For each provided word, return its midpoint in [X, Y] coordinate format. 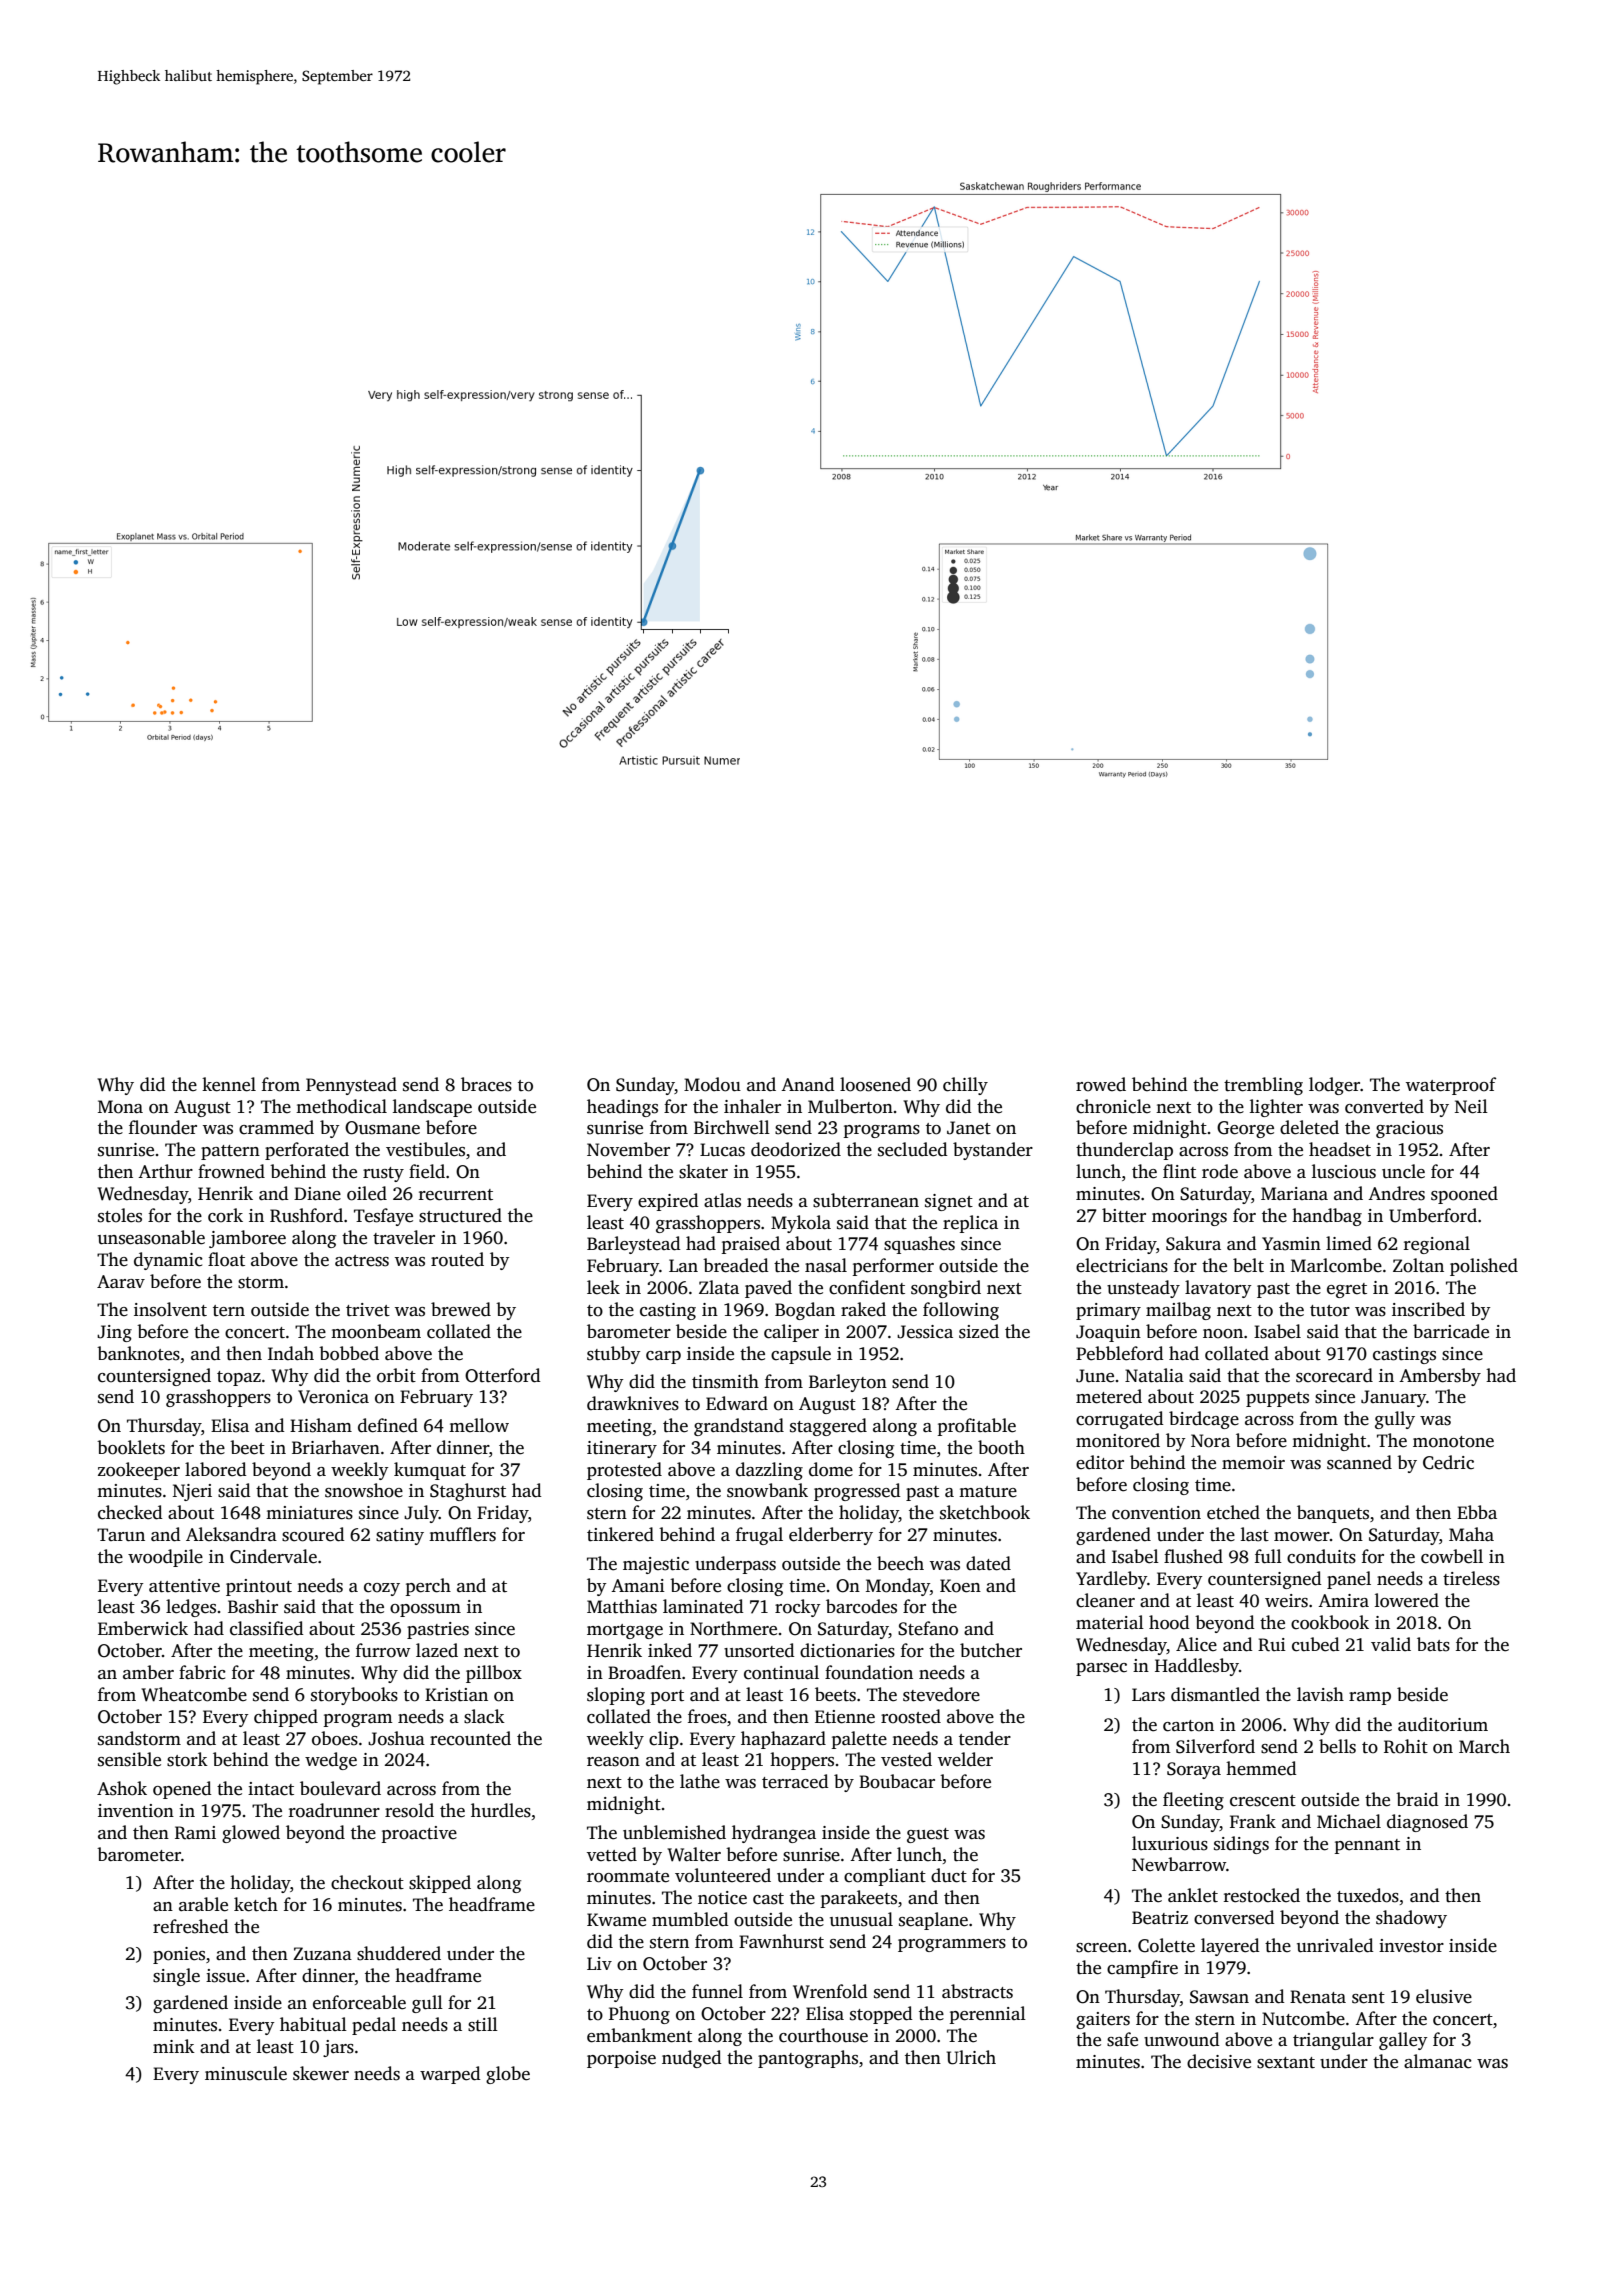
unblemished [674, 1832]
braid [1417, 1799]
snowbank [767, 1490]
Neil [1471, 1106]
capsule [801, 1355]
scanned [1359, 1462]
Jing [114, 1333]
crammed [276, 1127]
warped [450, 2075]
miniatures [309, 1513]
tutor [1330, 1311]
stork [187, 1759]
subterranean [866, 1200]
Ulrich [971, 2057]
